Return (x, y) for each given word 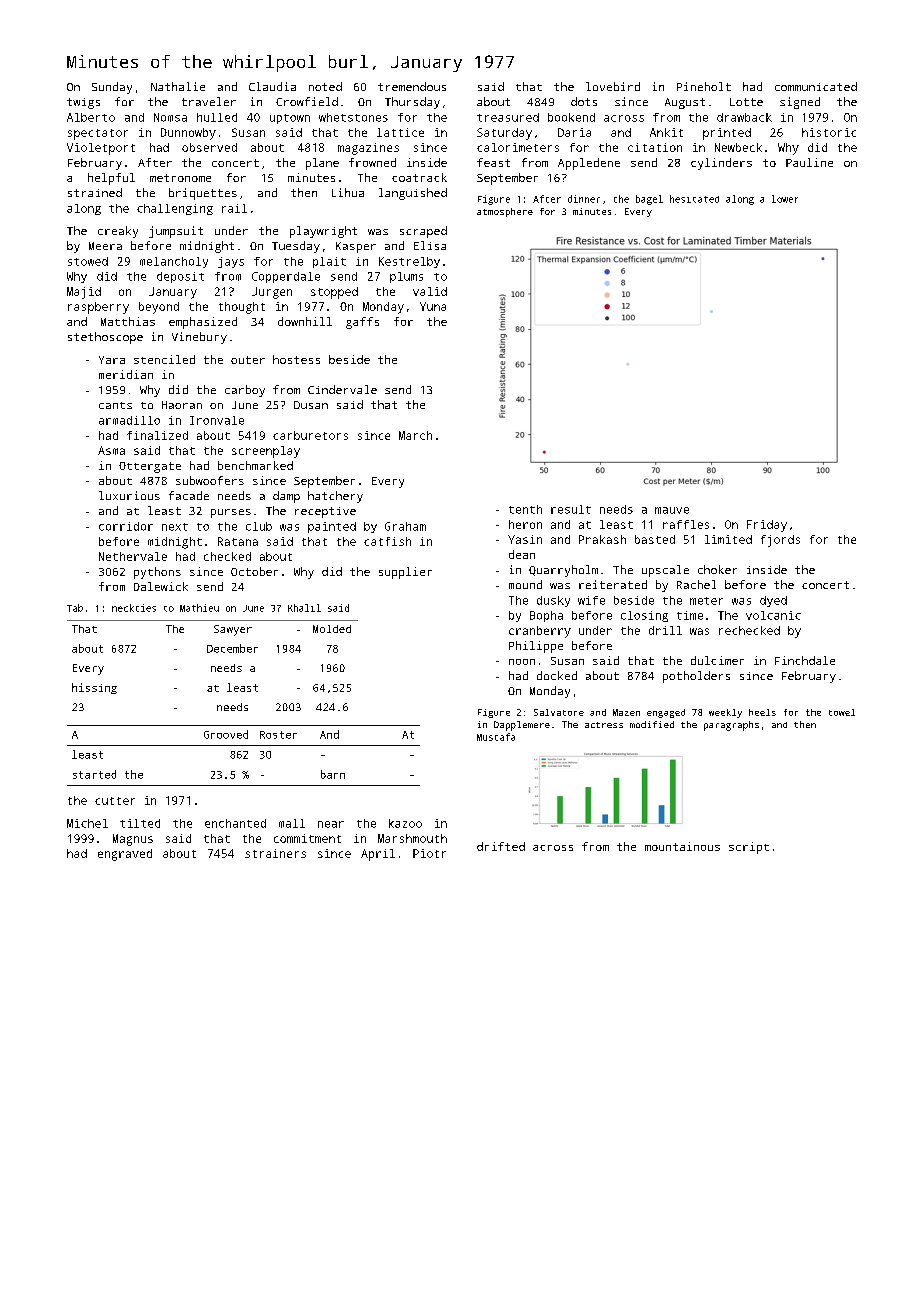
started (94, 774)
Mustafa (496, 737)
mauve (672, 510)
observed (209, 147)
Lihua (348, 192)
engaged (666, 713)
